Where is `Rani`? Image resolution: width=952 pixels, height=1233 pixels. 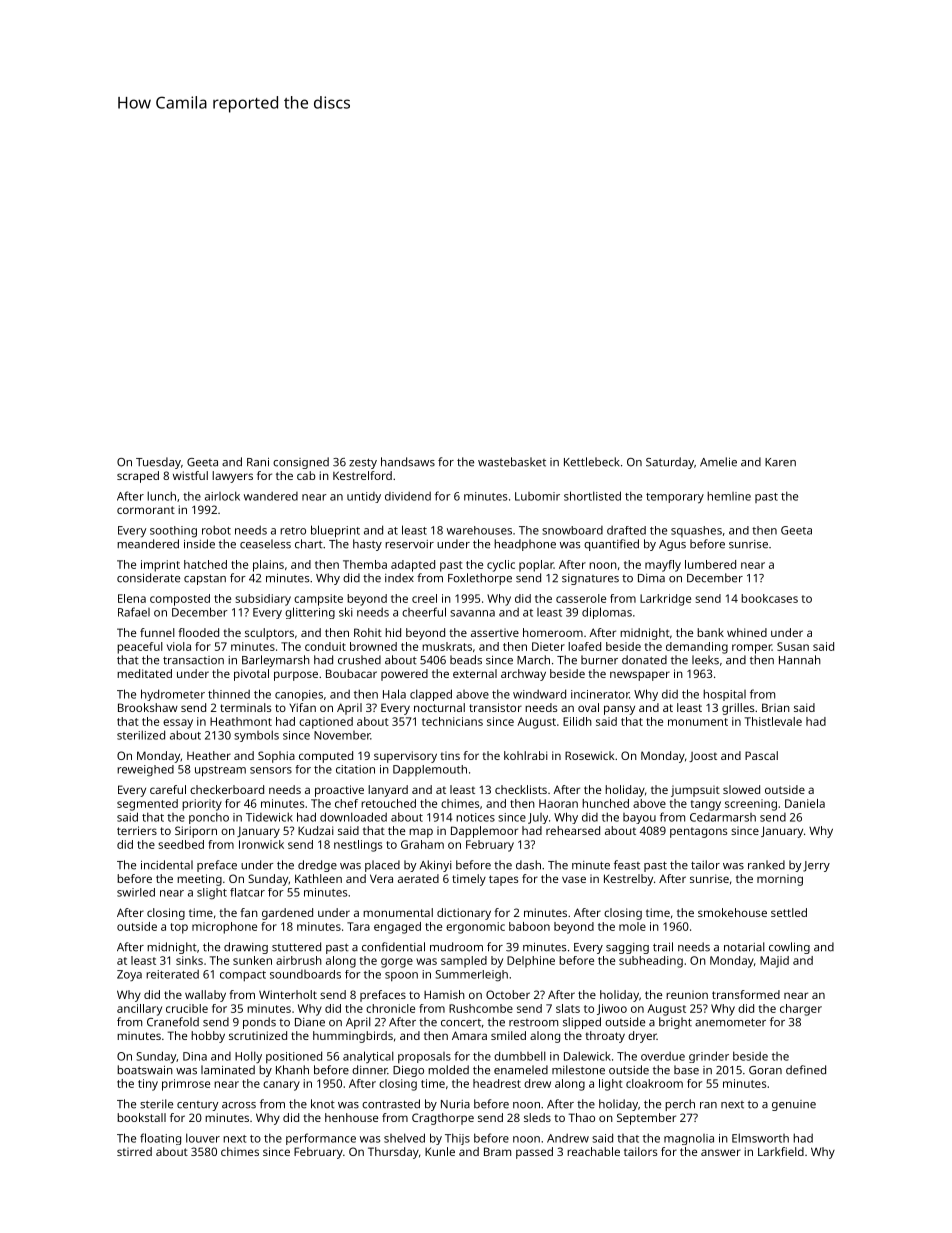
Rani is located at coordinates (258, 462).
